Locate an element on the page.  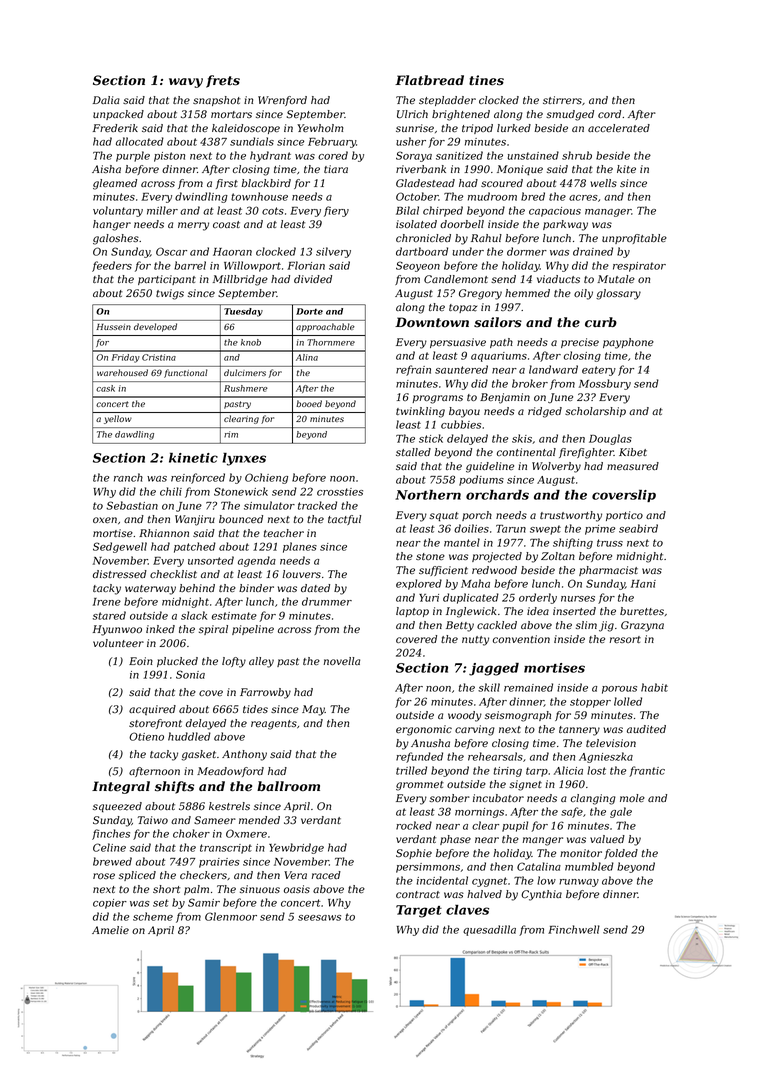
functional is located at coordinates (186, 373).
